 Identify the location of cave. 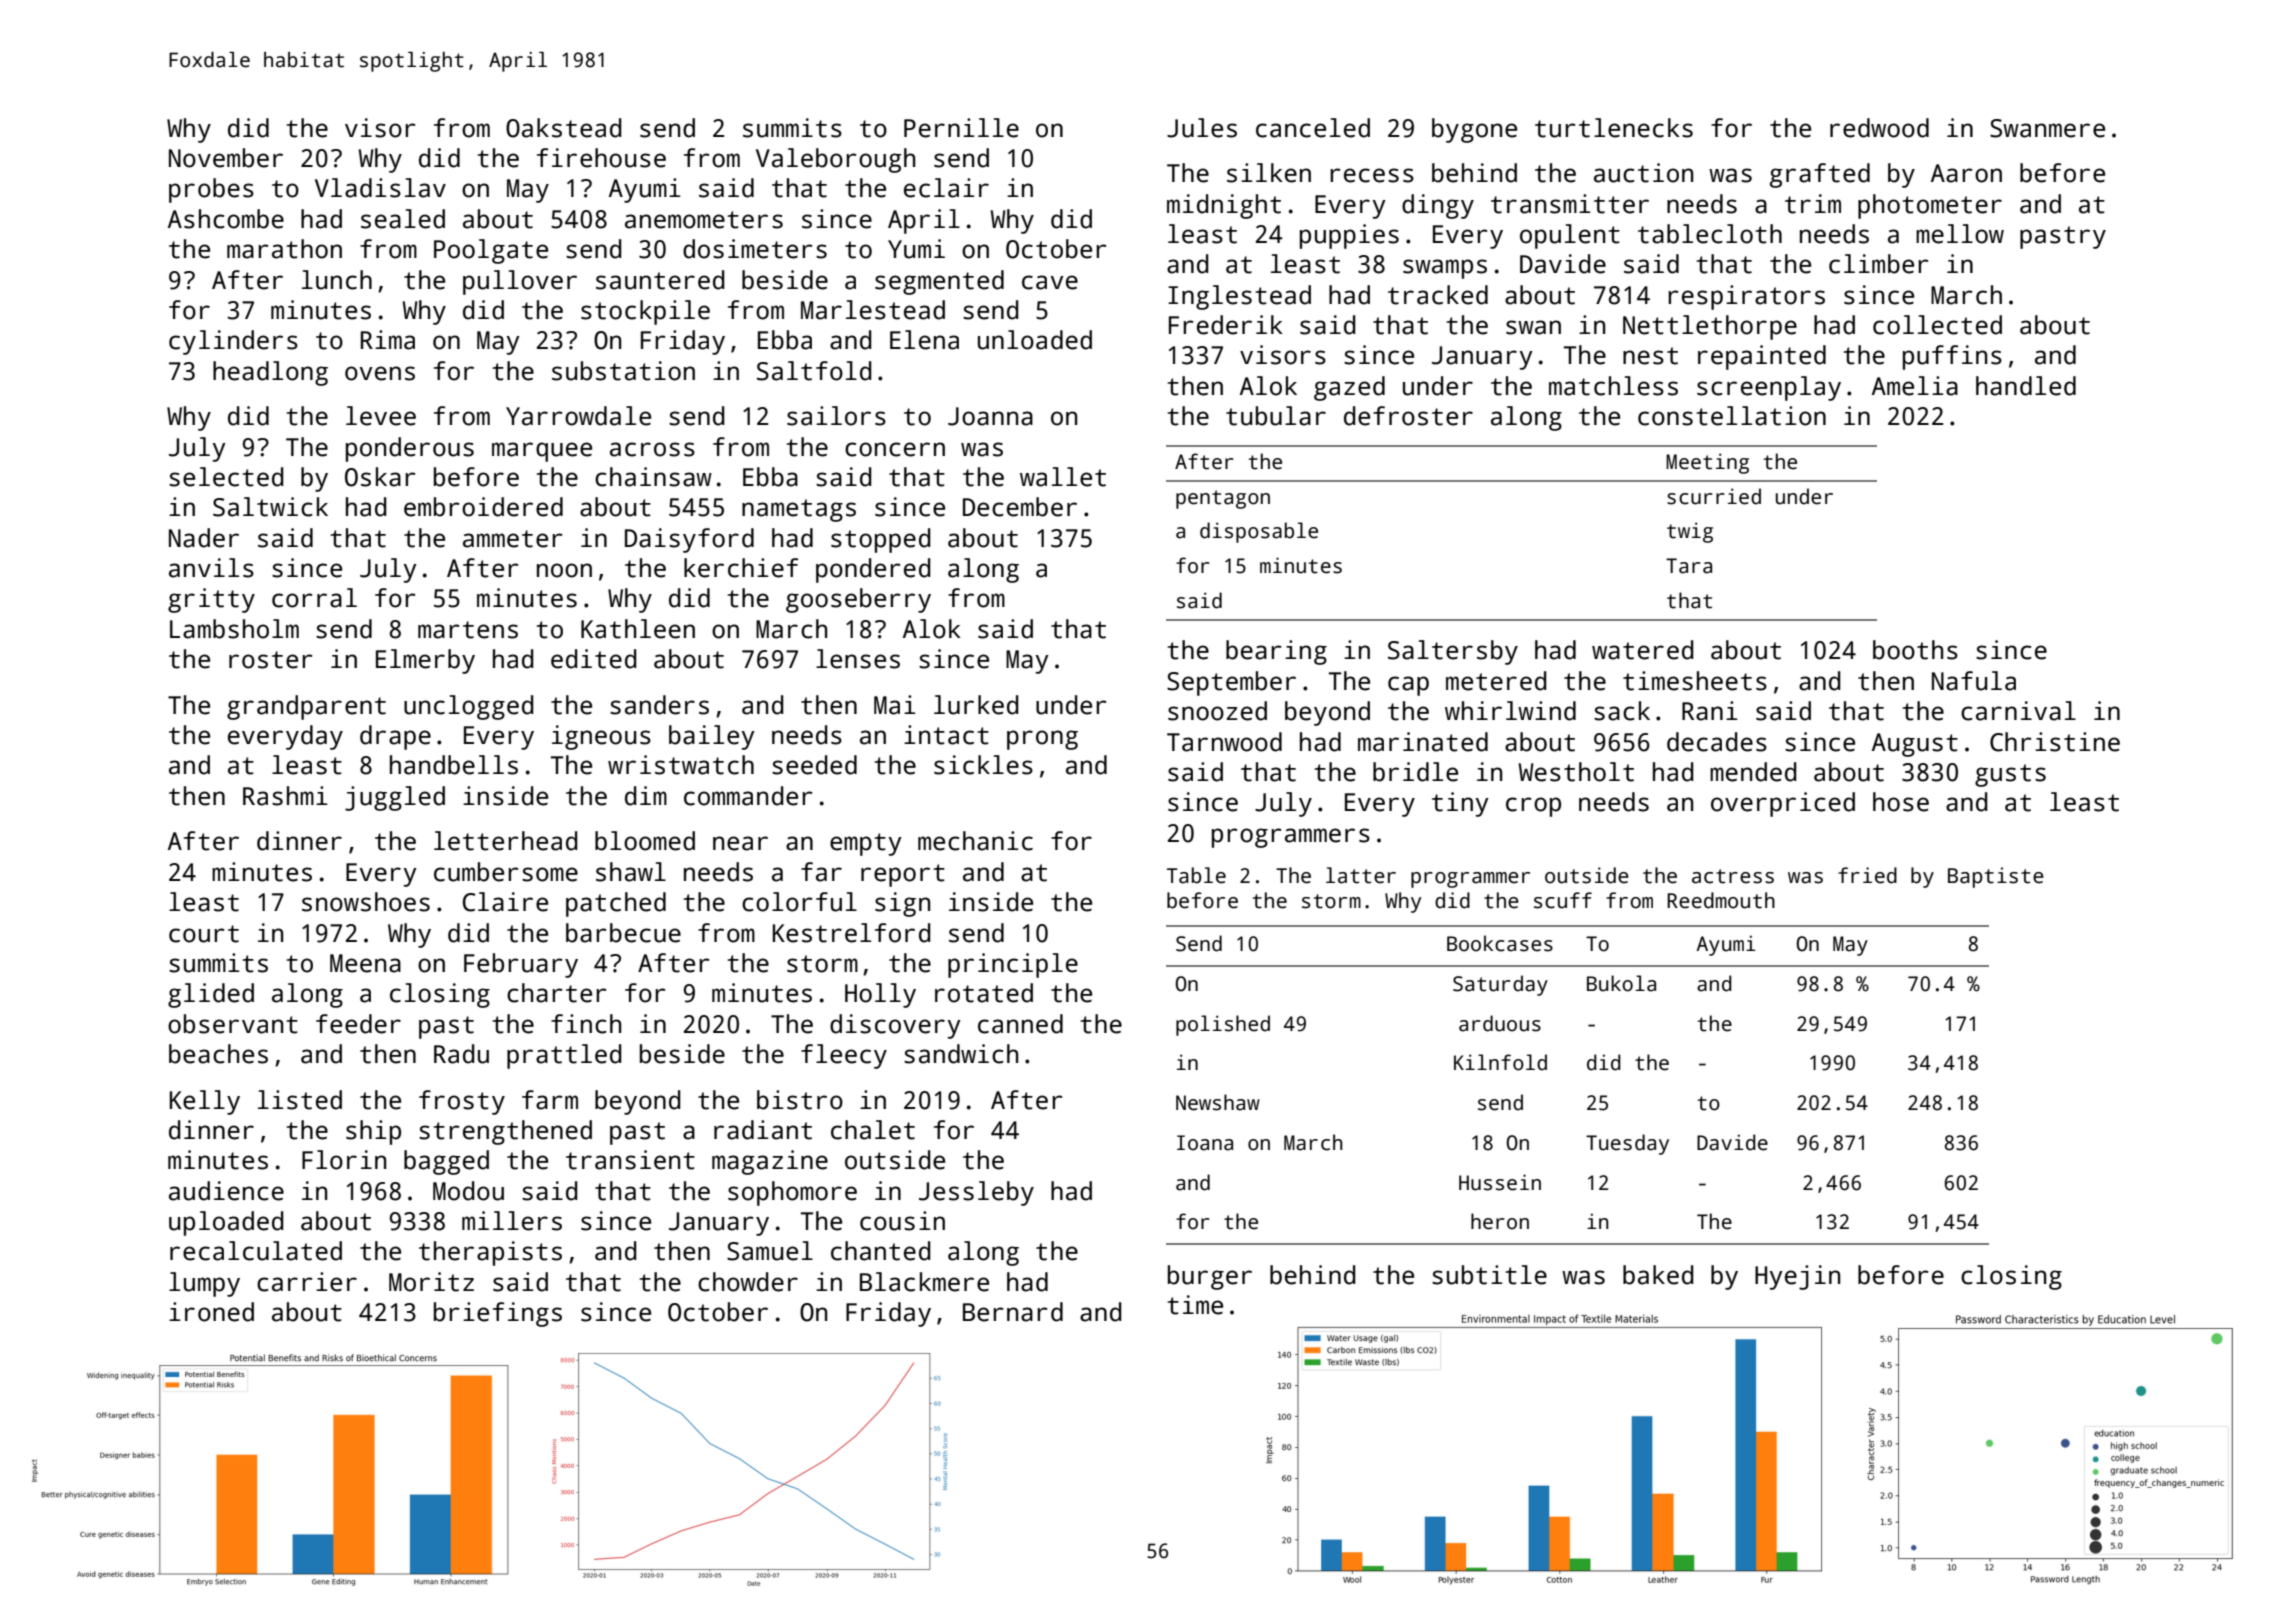
(1050, 282).
